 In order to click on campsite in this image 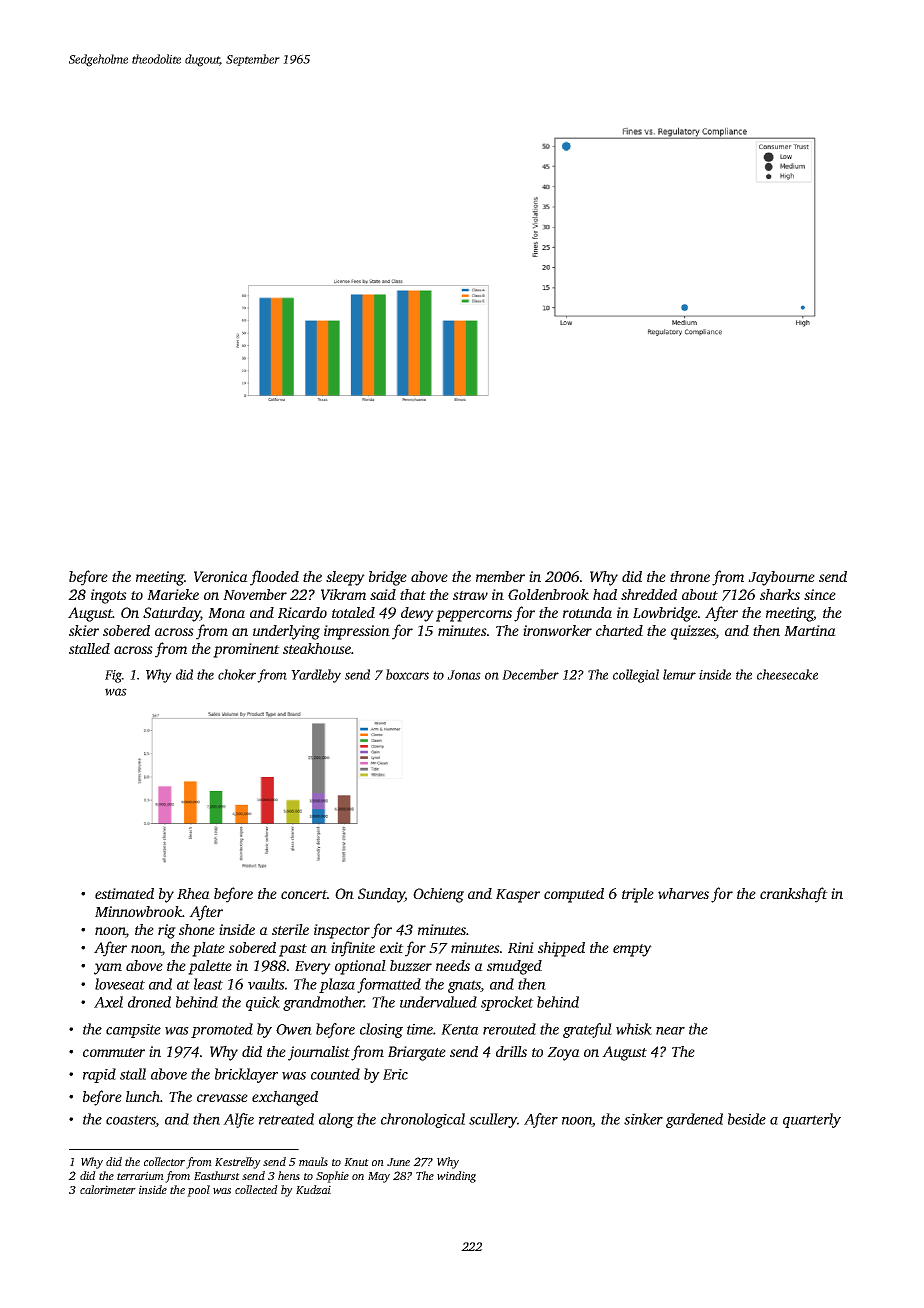, I will do `click(133, 1031)`.
